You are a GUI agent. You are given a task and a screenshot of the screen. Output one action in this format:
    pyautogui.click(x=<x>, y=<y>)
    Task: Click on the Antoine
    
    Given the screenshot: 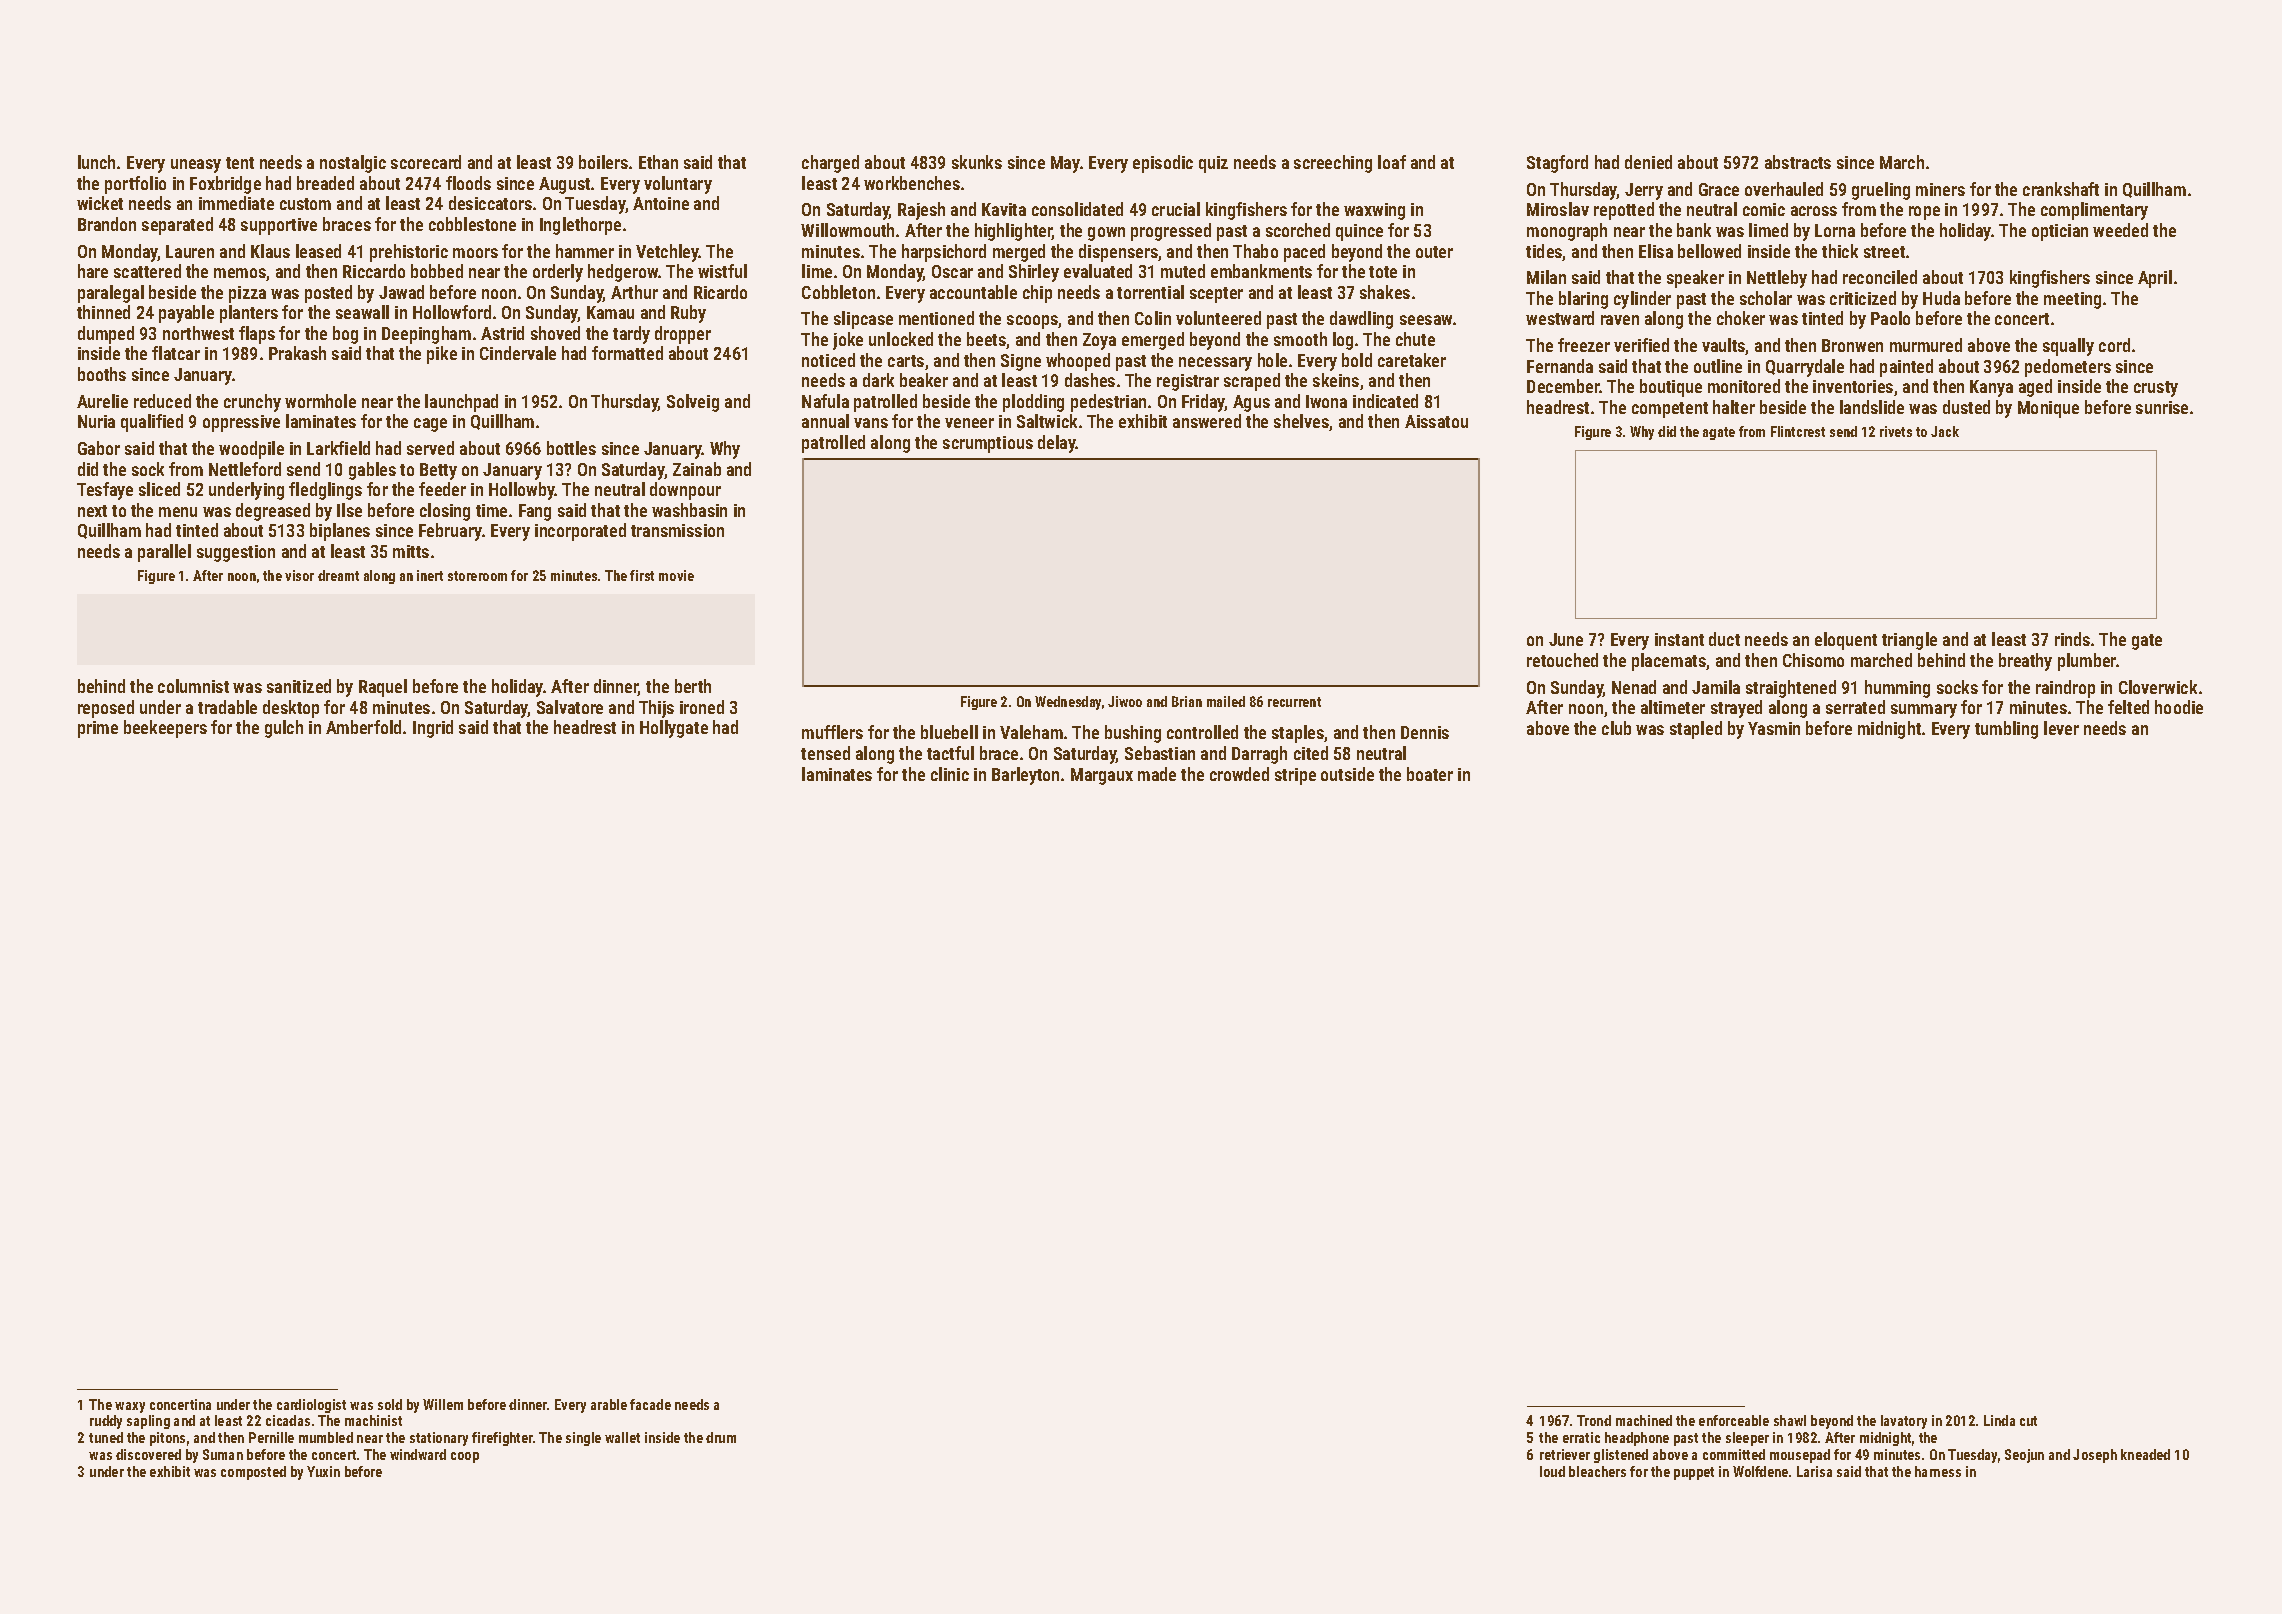 What is the action you would take?
    pyautogui.click(x=661, y=203)
